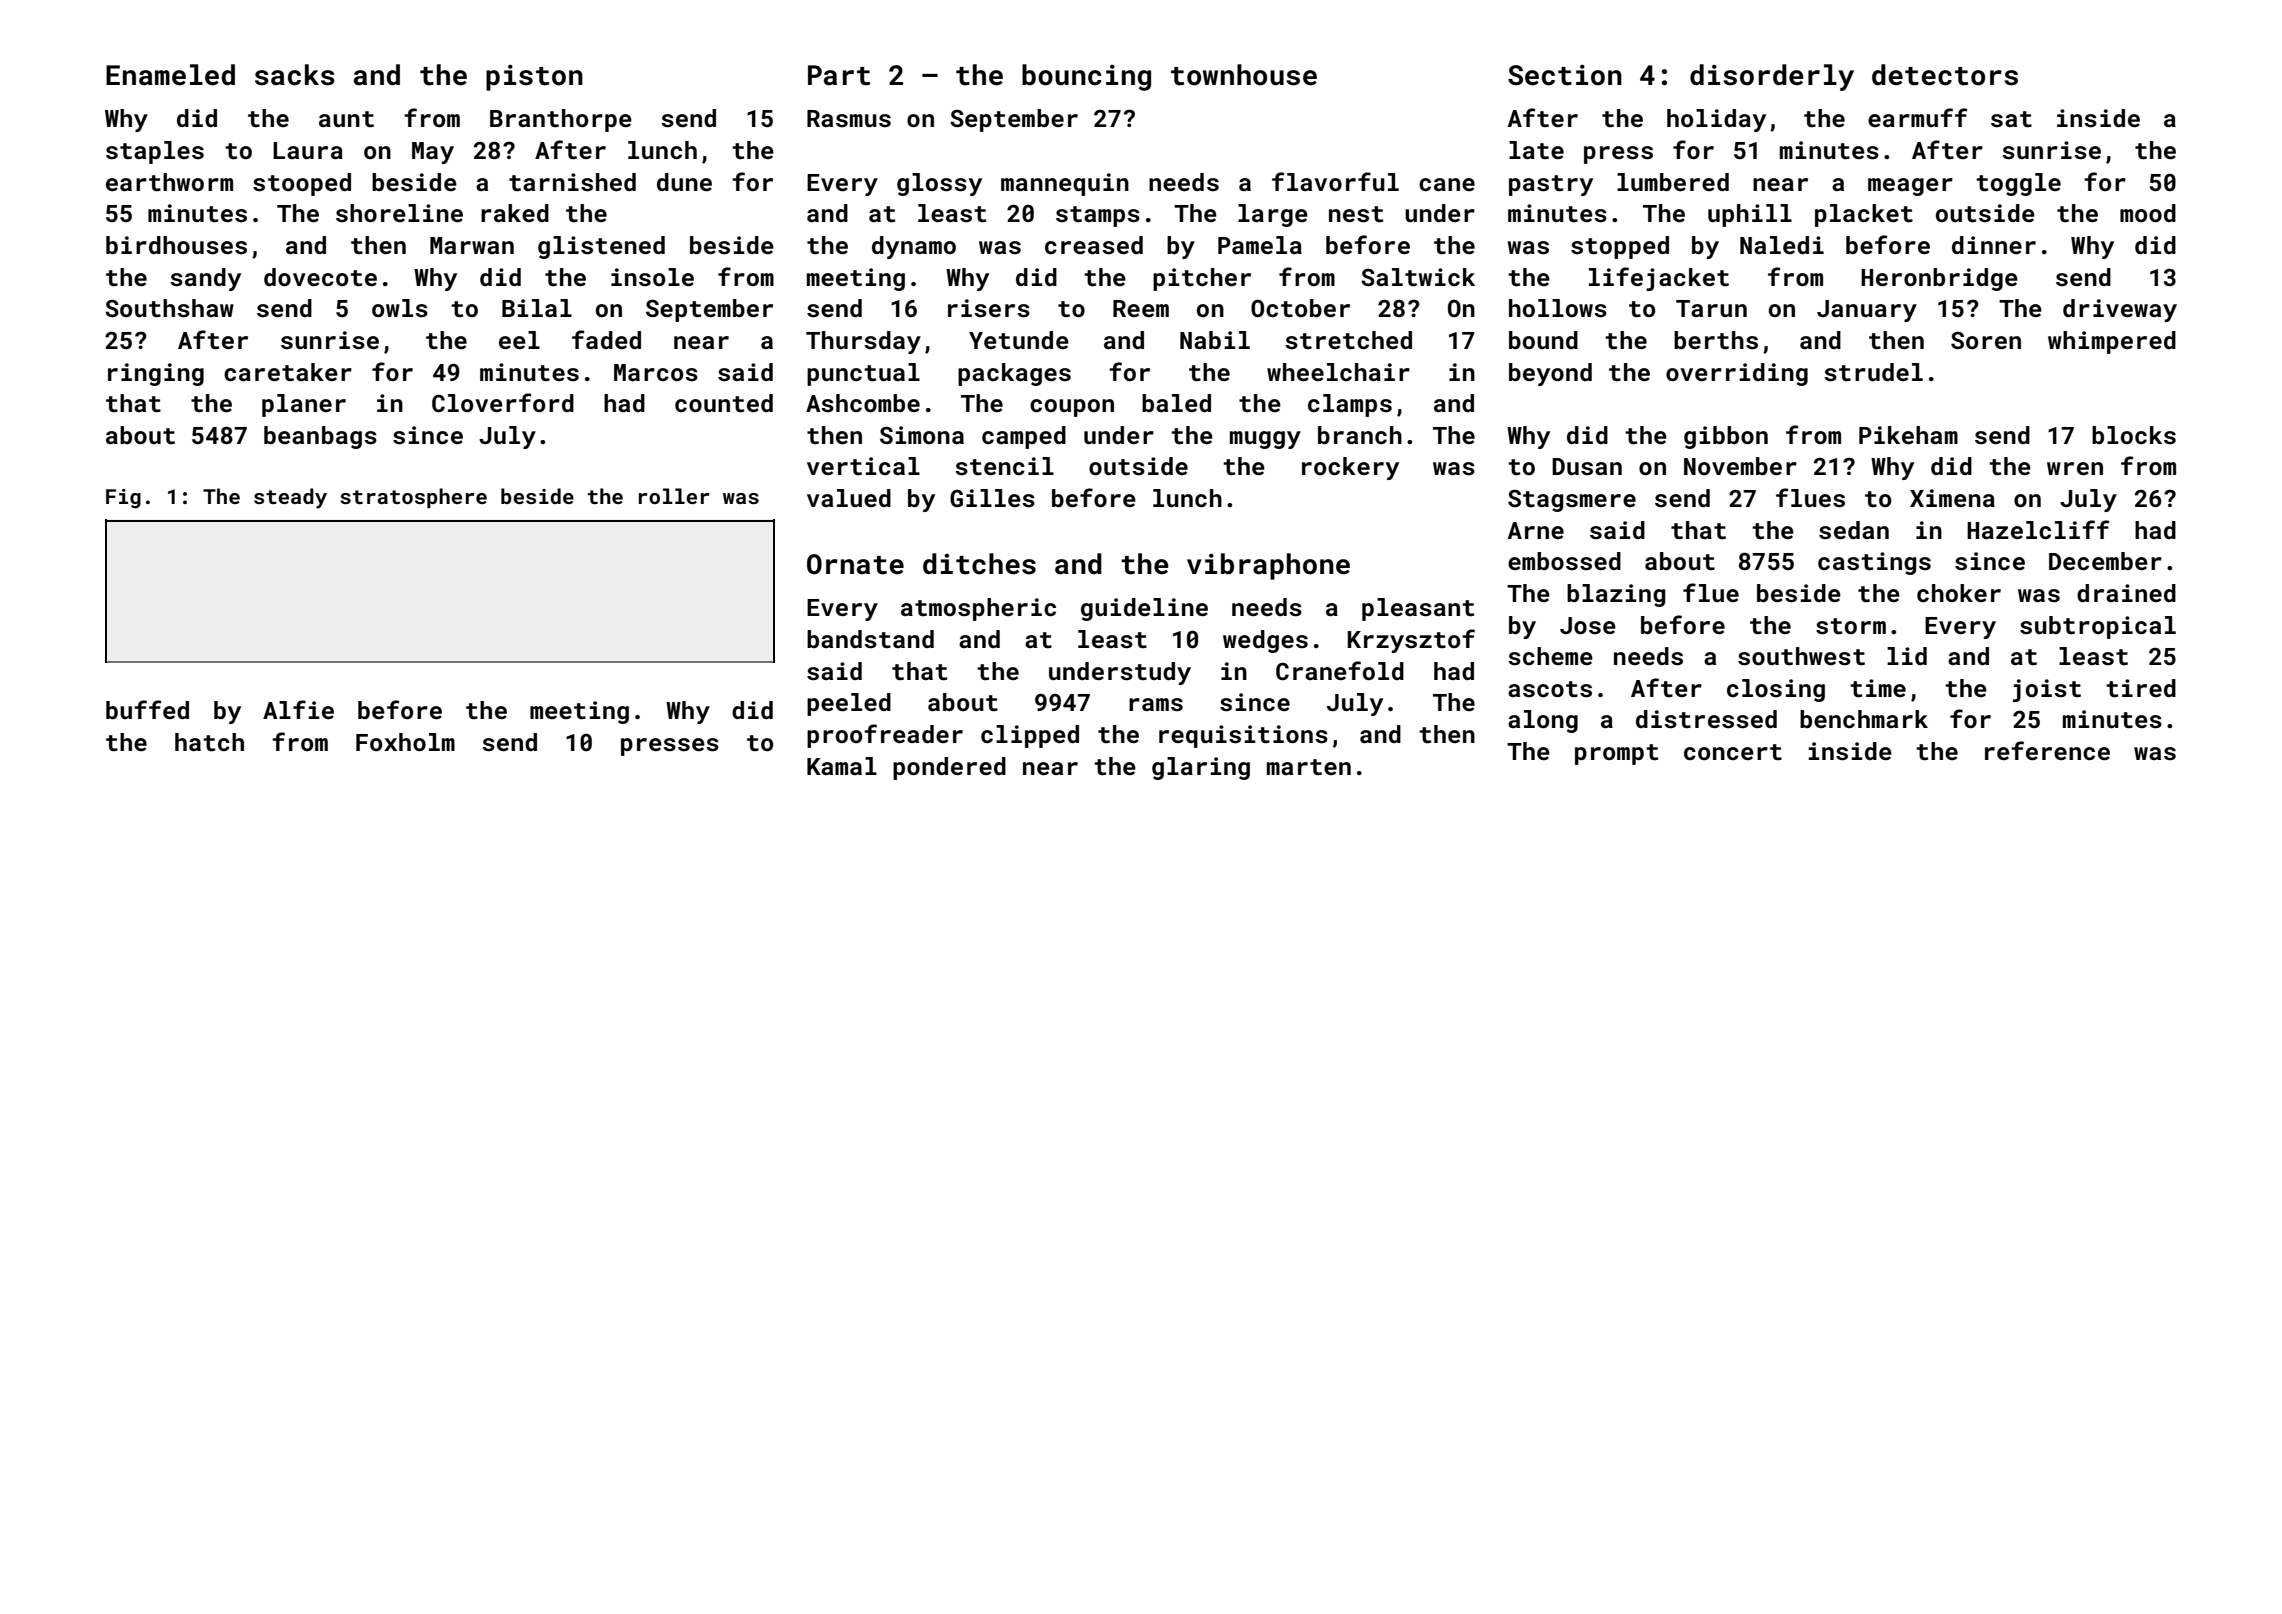  I want to click on aunt, so click(346, 119).
